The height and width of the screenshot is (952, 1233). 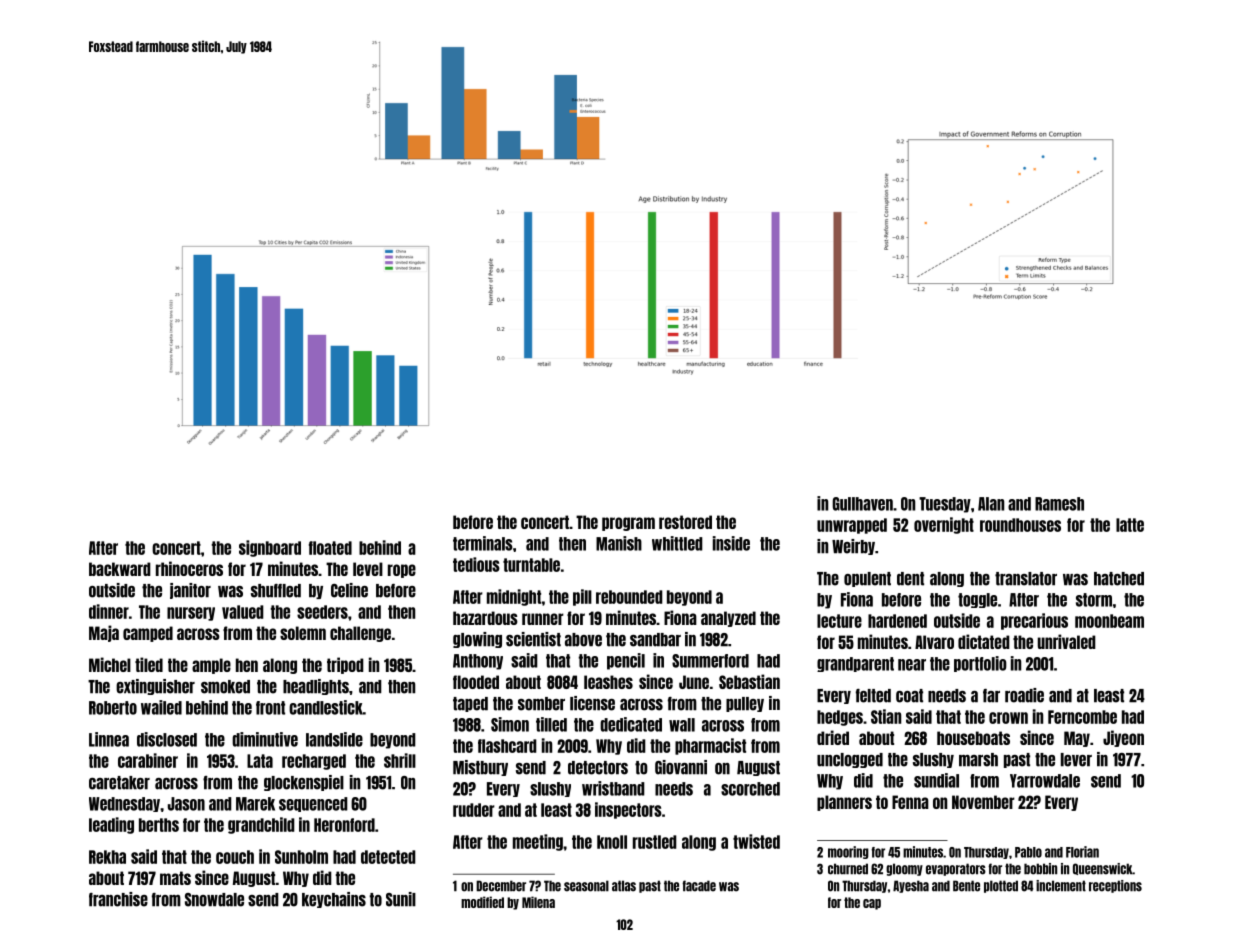 What do you see at coordinates (514, 597) in the screenshot?
I see `midnight` at bounding box center [514, 597].
